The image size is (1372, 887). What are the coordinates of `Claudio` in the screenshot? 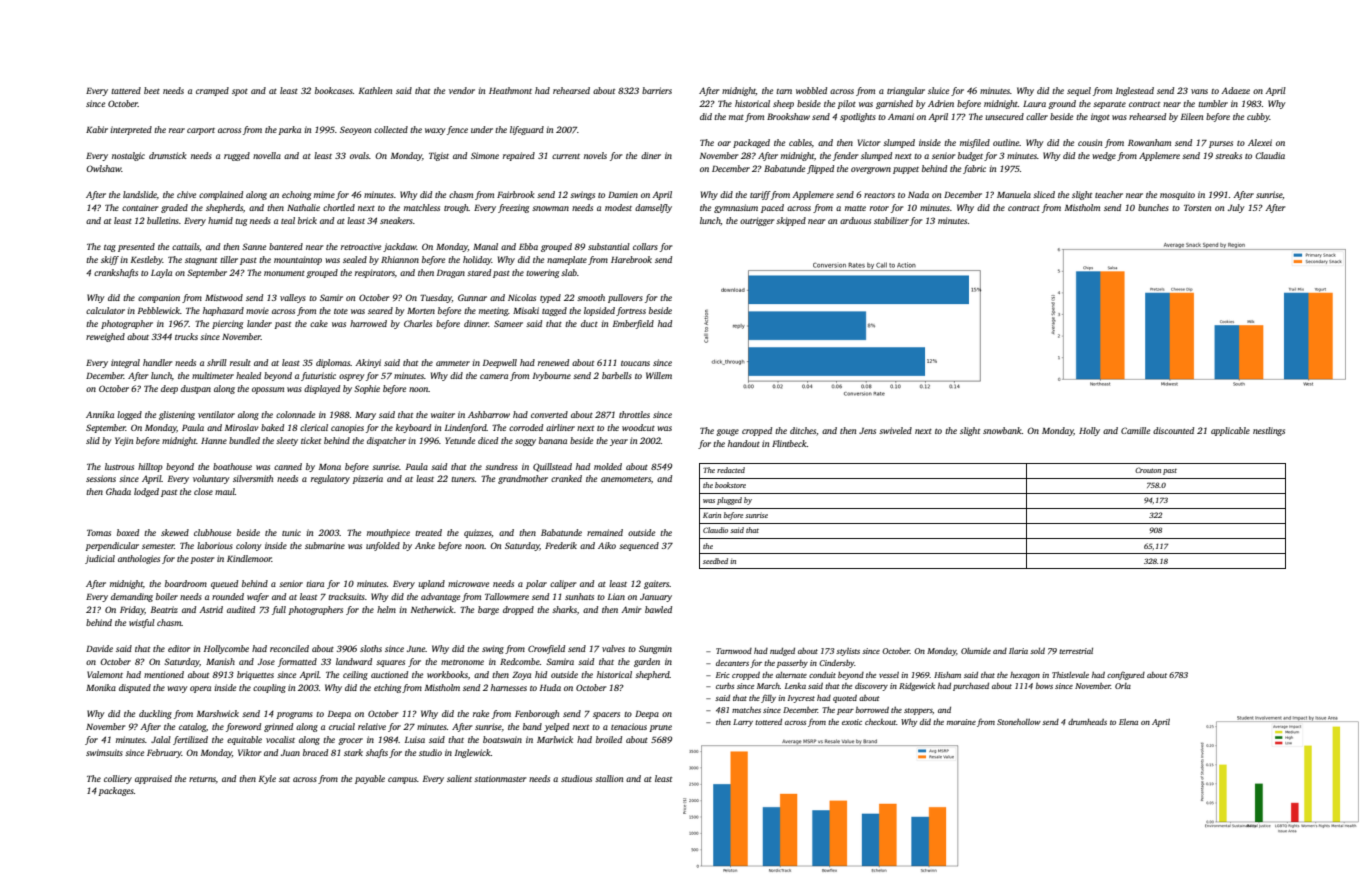 It's located at (715, 530).
